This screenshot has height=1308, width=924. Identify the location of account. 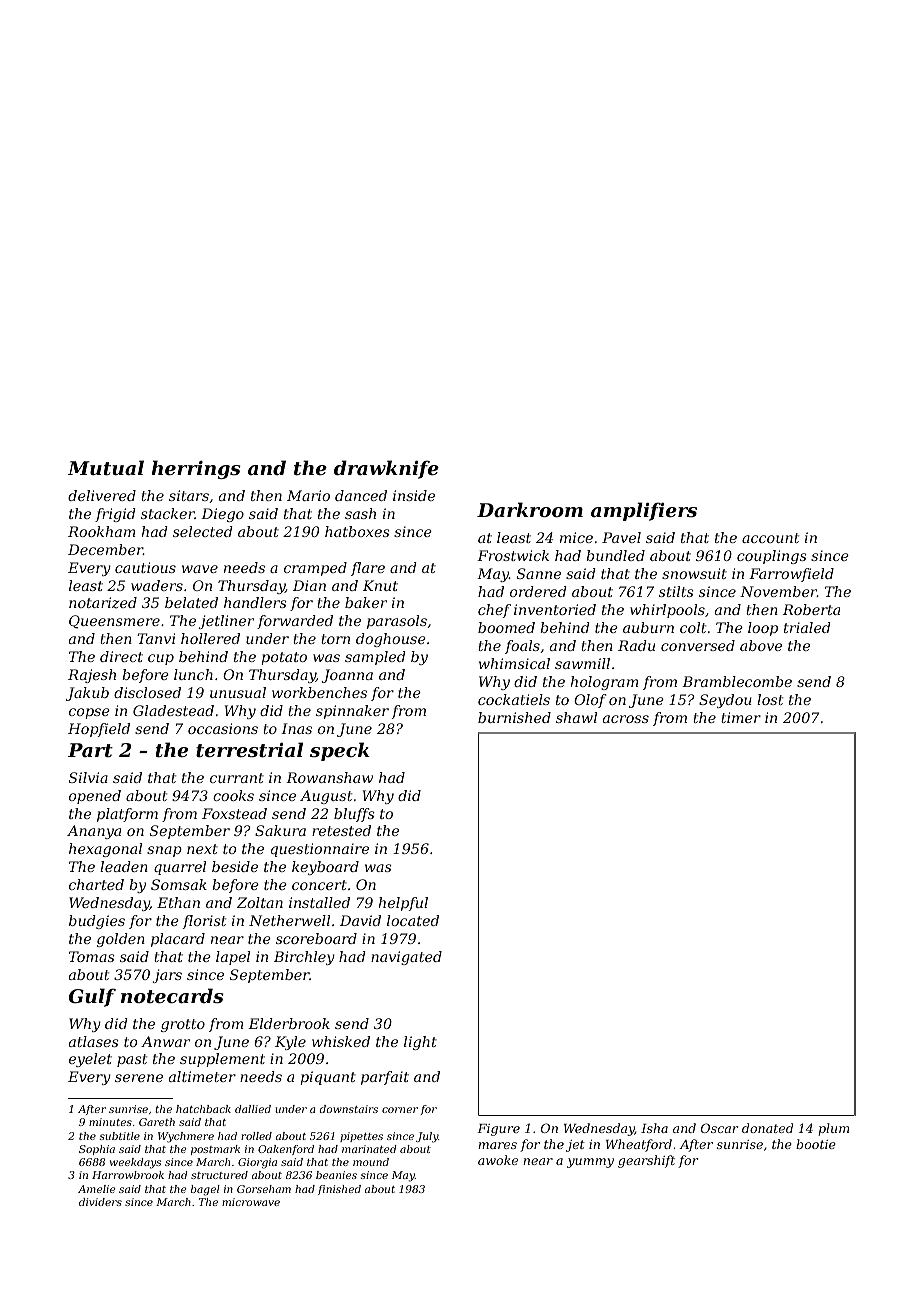
(770, 538).
